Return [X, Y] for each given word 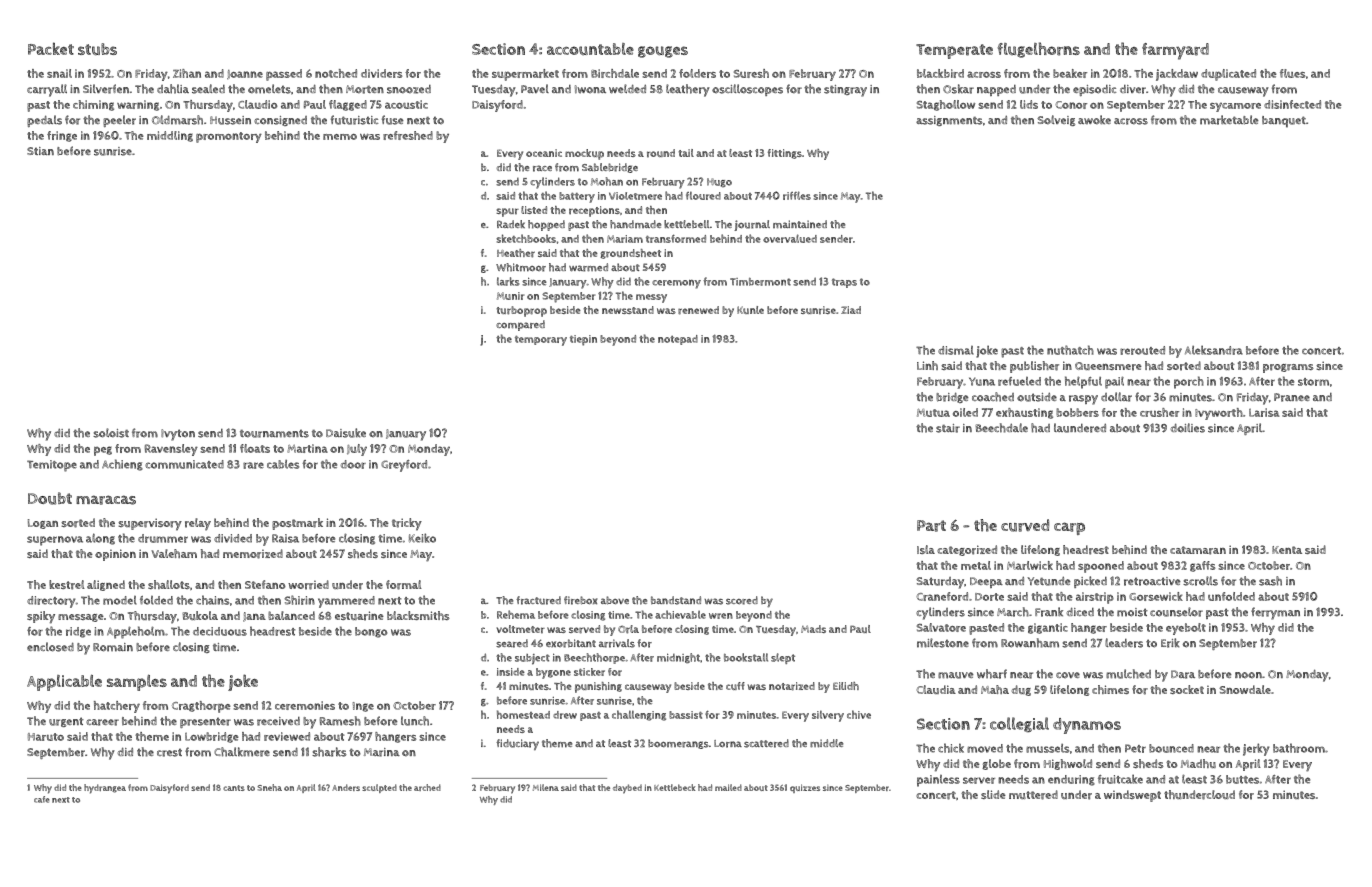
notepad [678, 340]
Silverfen [106, 89]
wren [721, 616]
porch [1189, 382]
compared [520, 325]
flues [1292, 73]
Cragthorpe [201, 707]
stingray [845, 91]
